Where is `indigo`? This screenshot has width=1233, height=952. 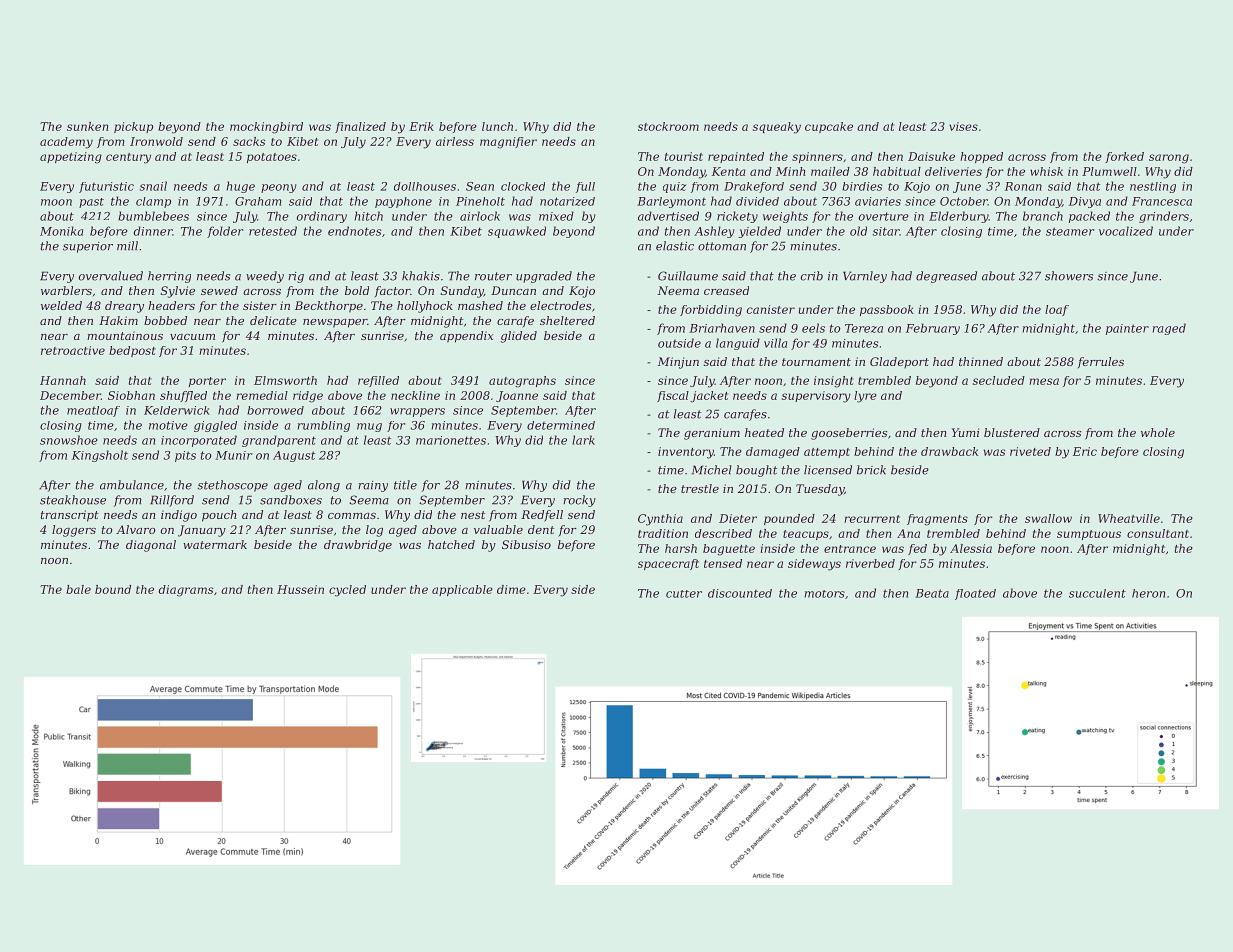 indigo is located at coordinates (179, 516).
